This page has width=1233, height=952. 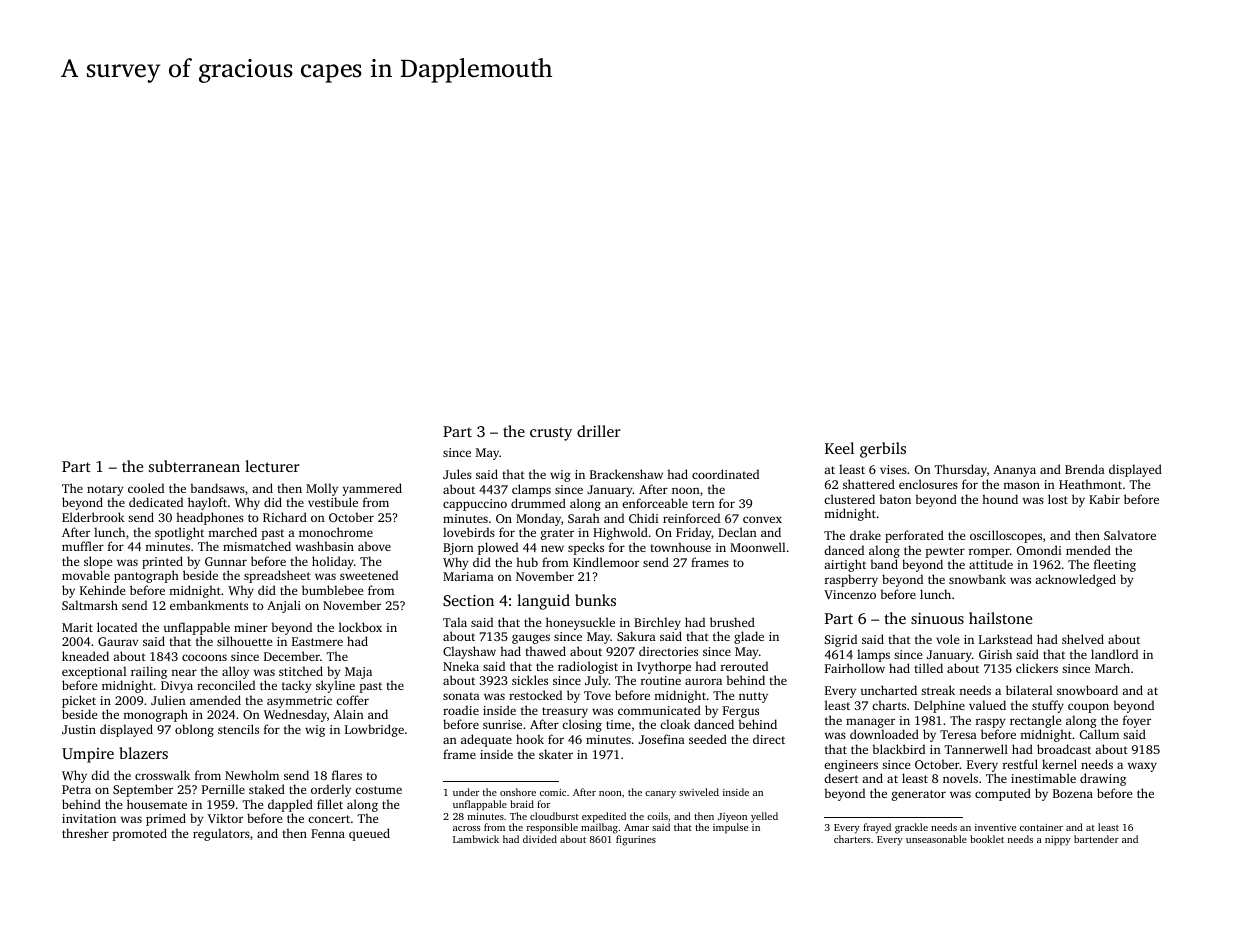 I want to click on Fenna, so click(x=328, y=833).
